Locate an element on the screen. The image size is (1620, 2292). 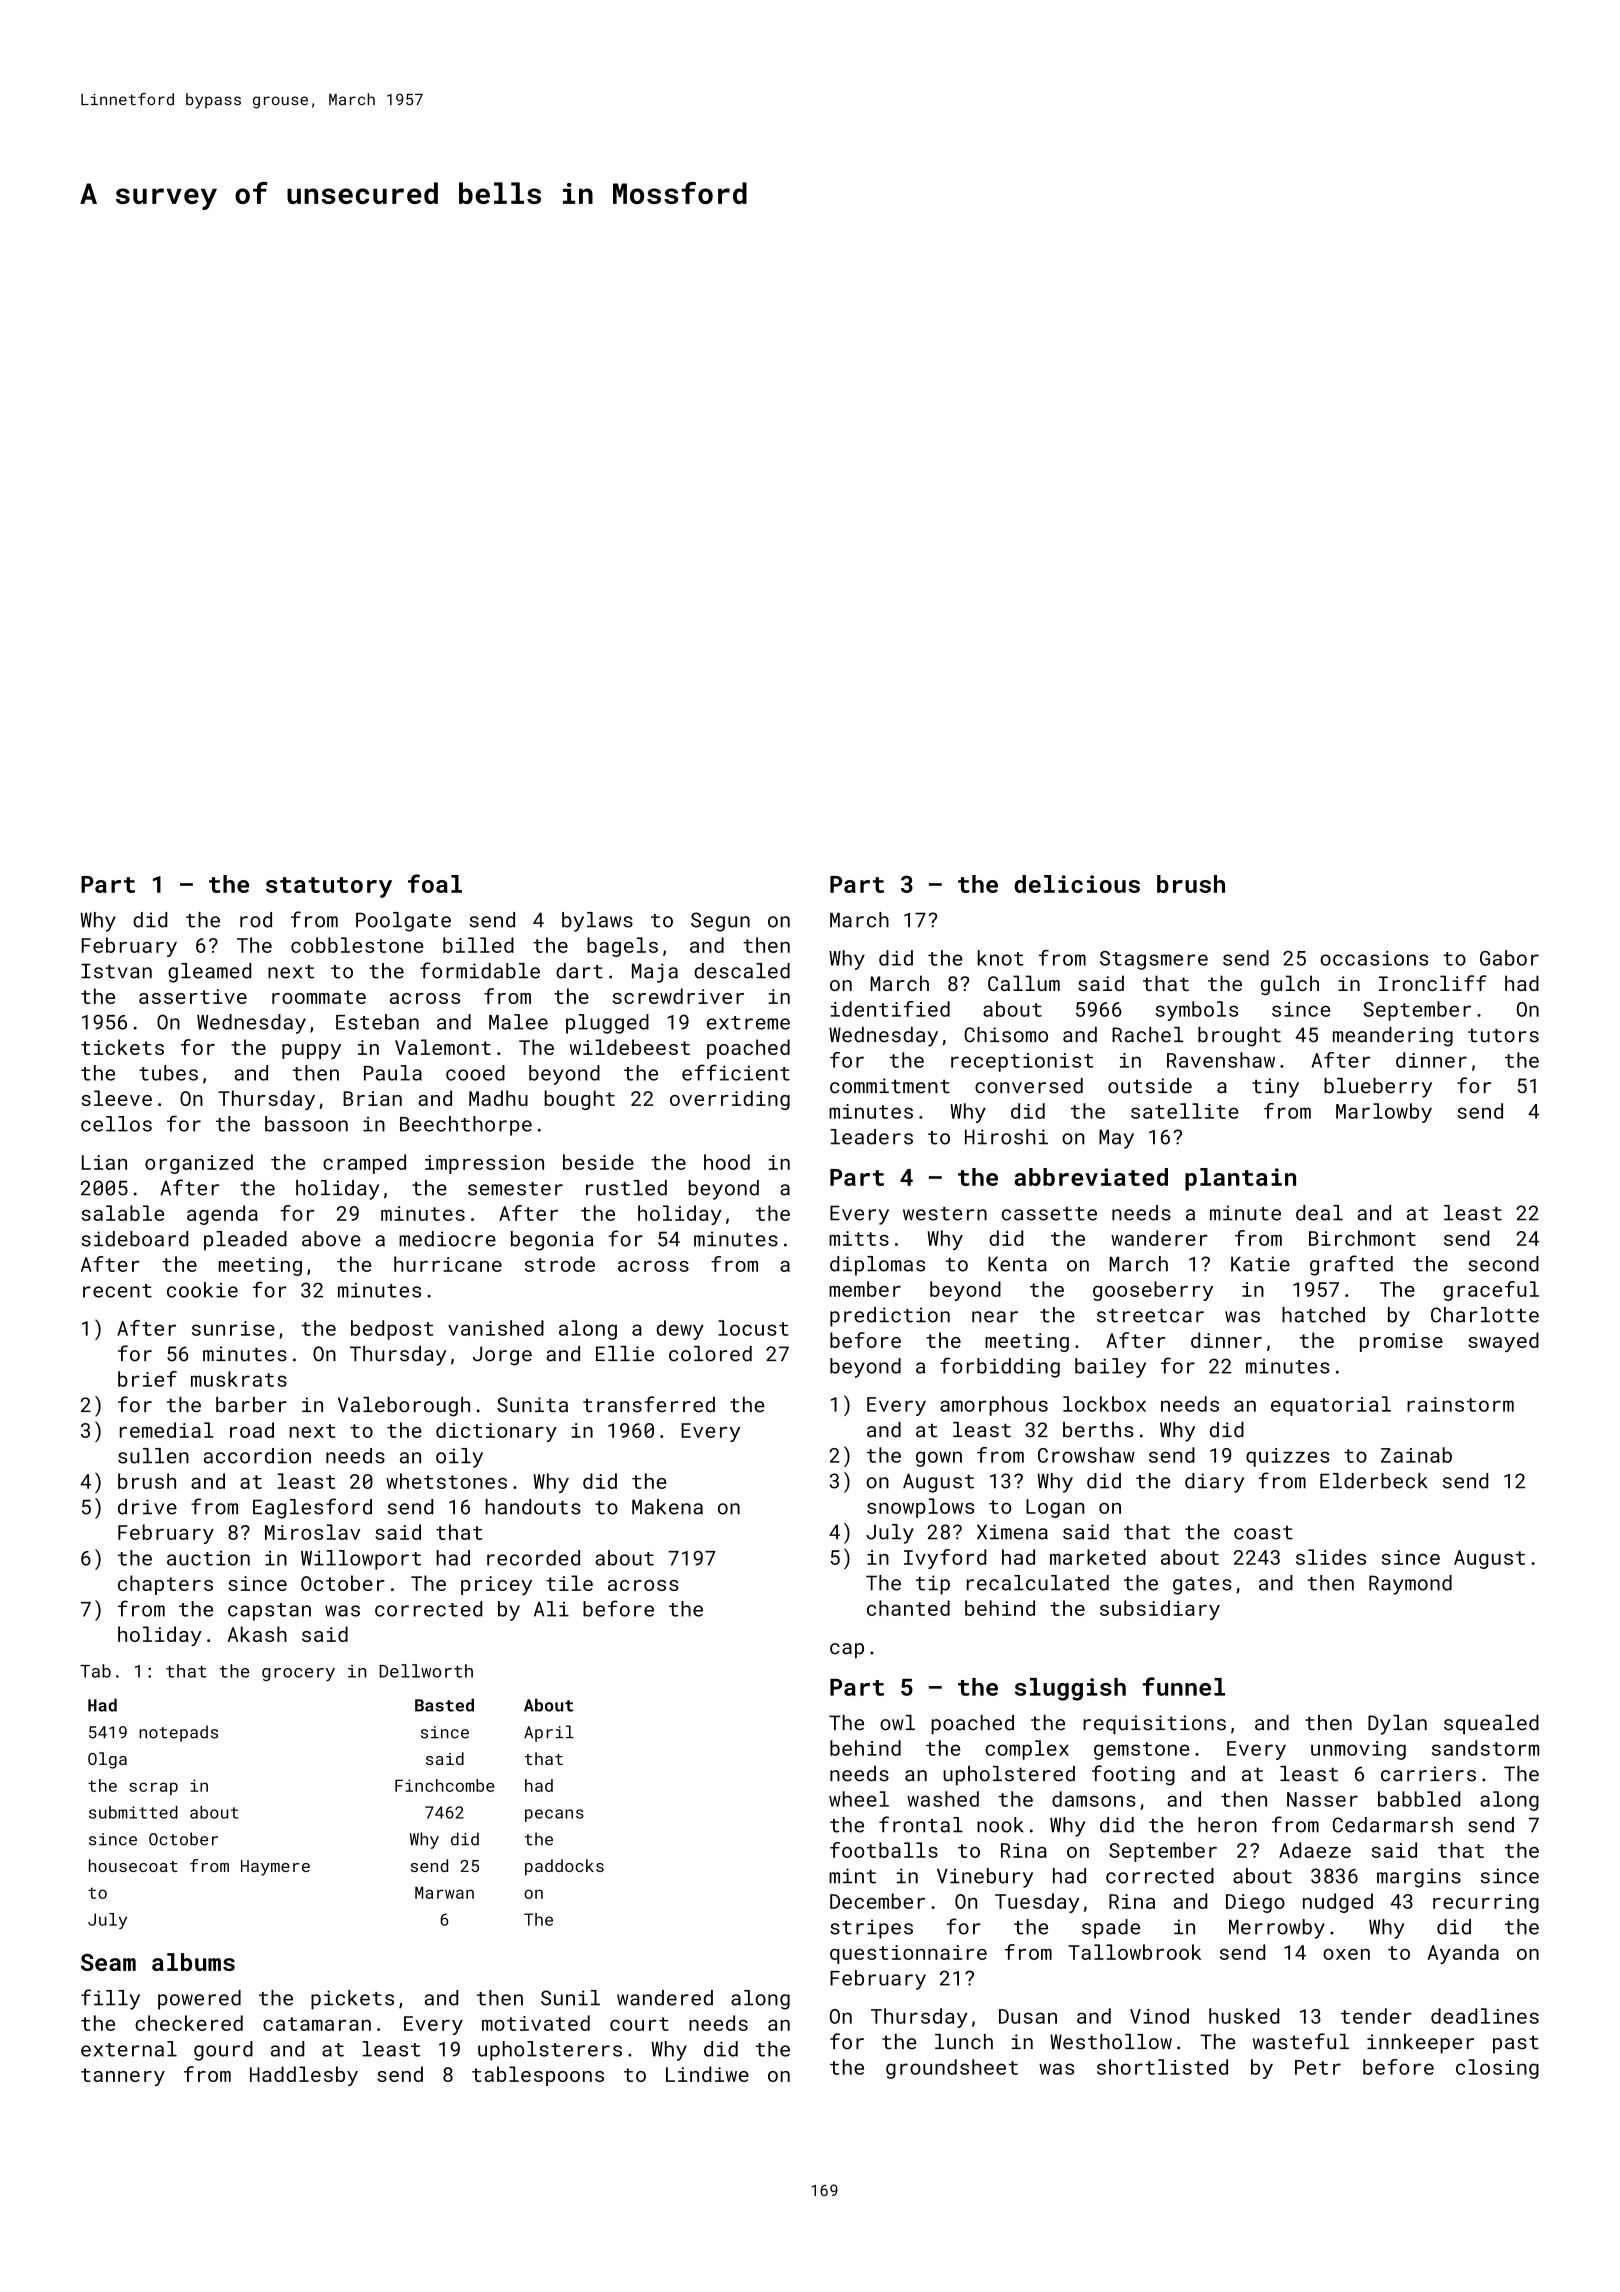
Raymond is located at coordinates (1410, 1585).
